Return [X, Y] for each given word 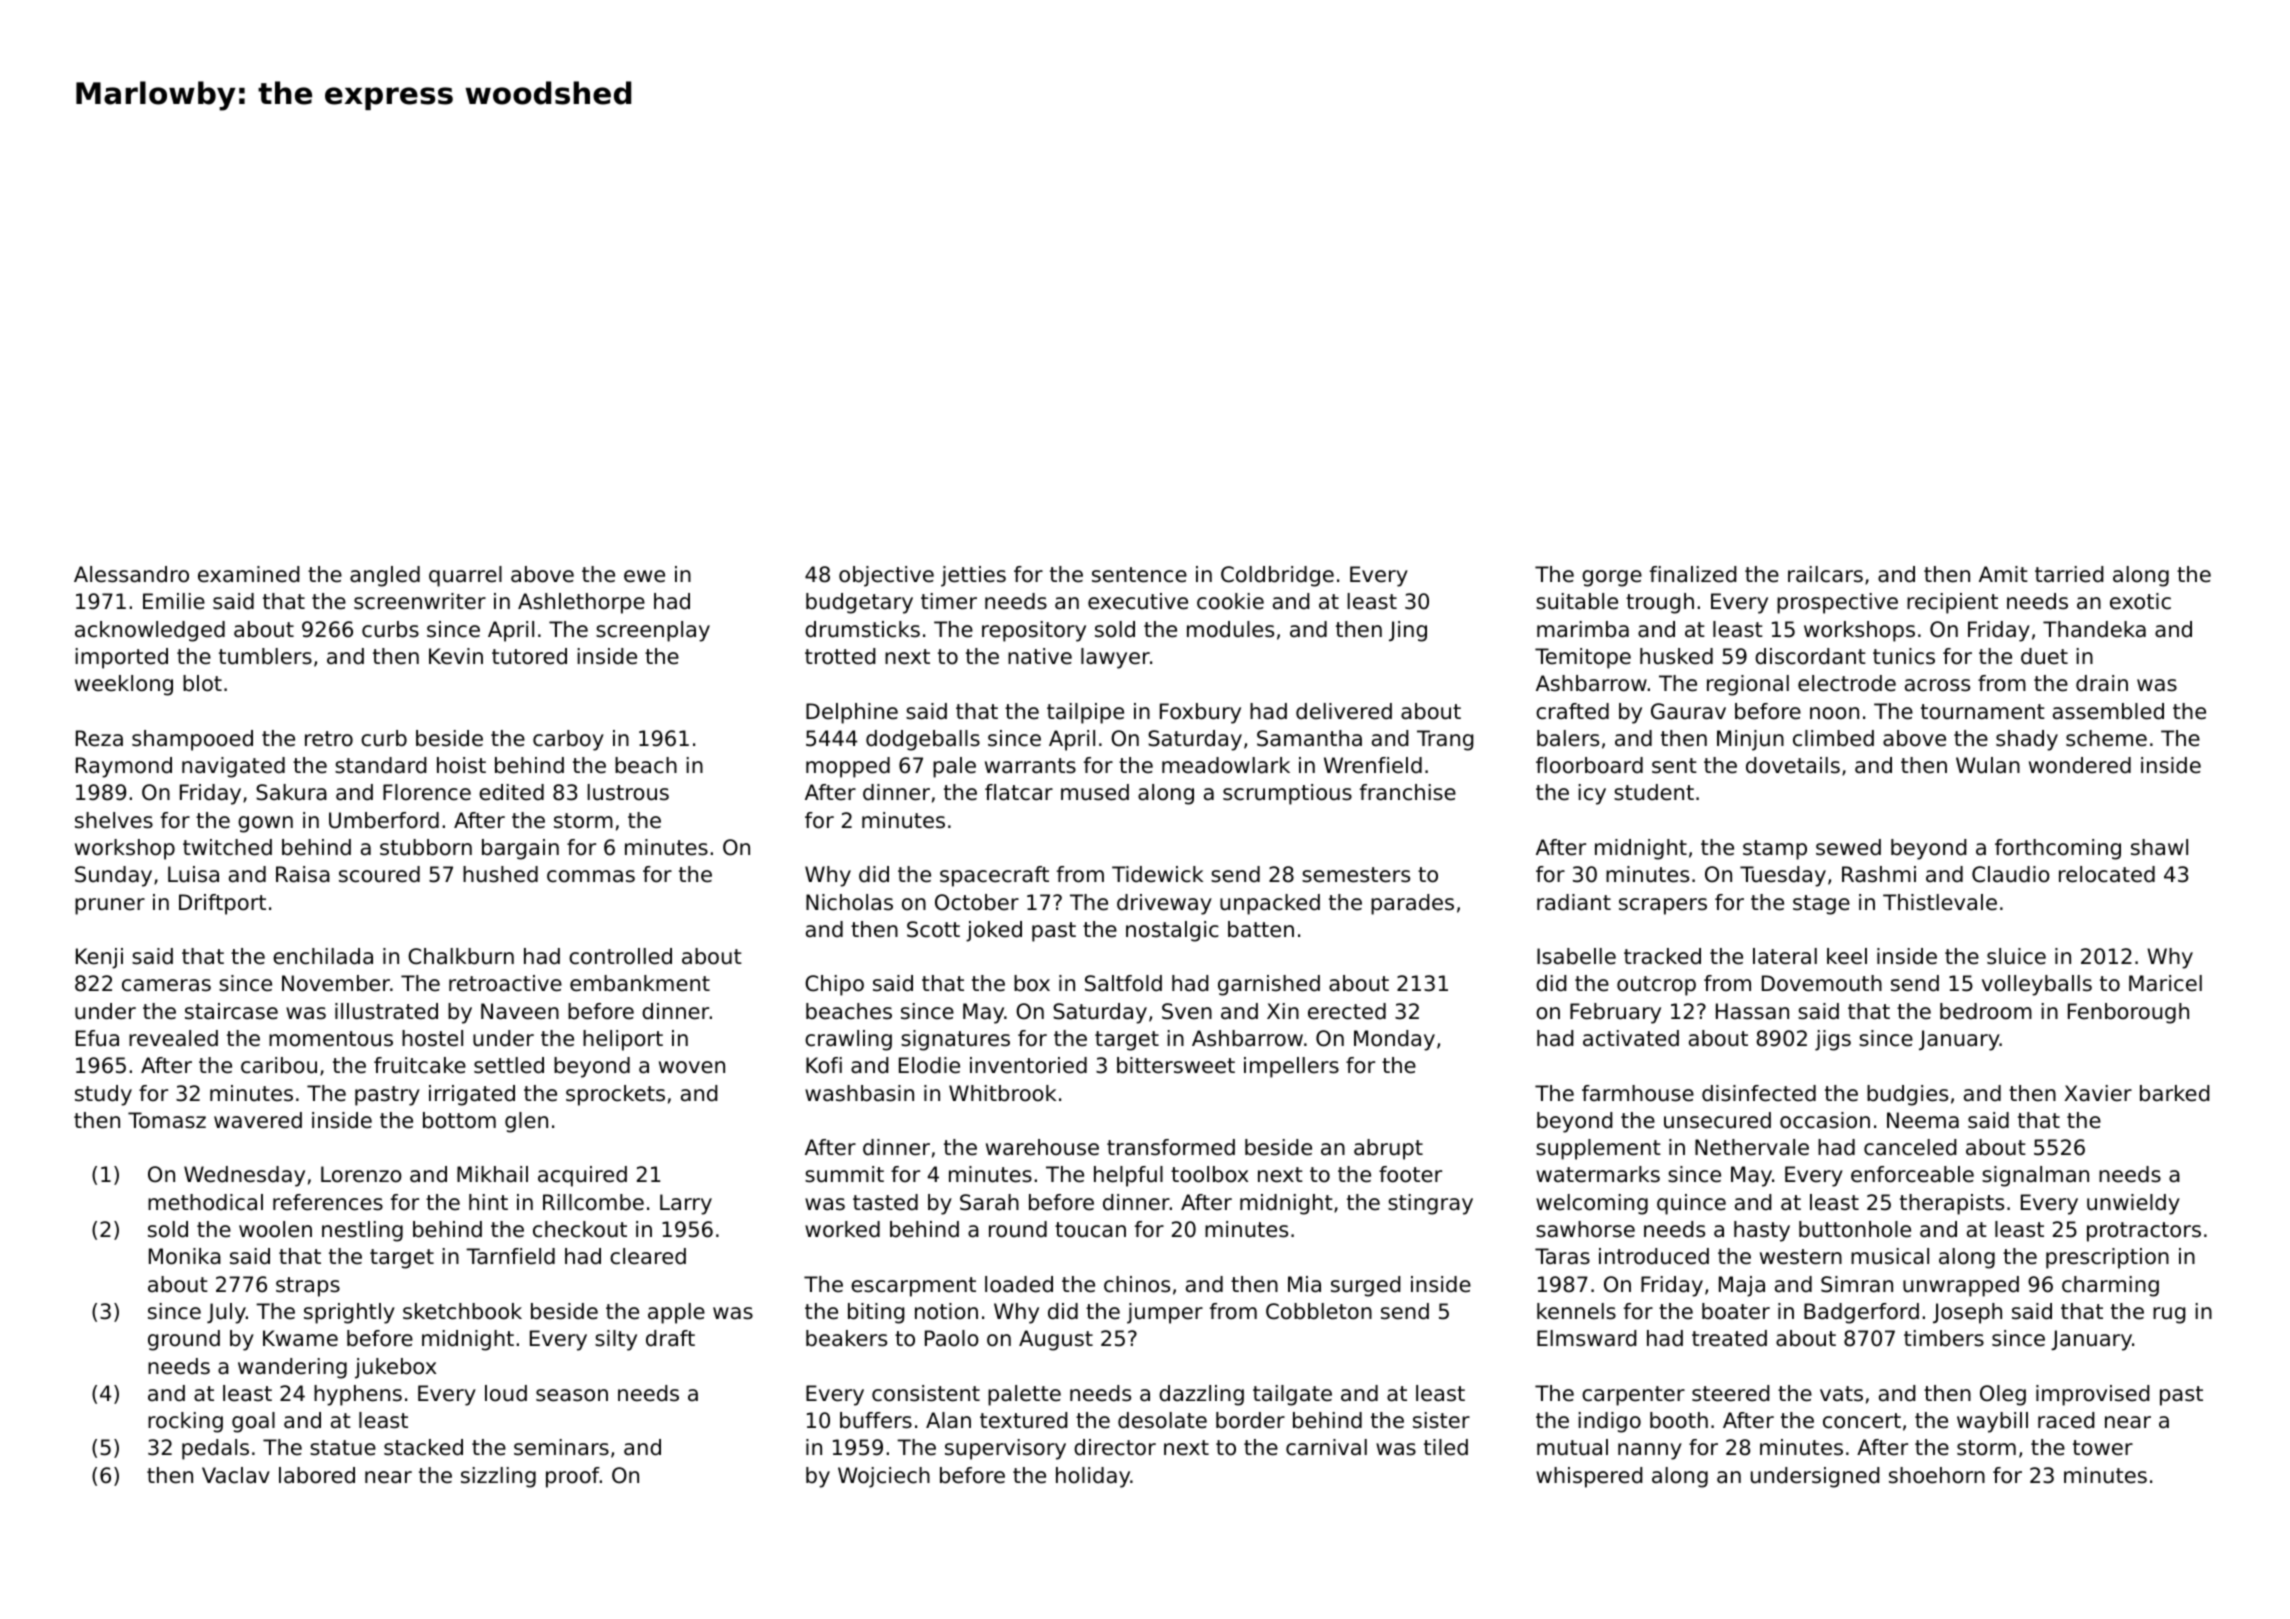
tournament [1983, 712]
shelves [114, 820]
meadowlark [1226, 765]
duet [2044, 656]
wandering [292, 1368]
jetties [973, 576]
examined [249, 574]
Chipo [834, 985]
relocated [2107, 874]
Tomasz [167, 1120]
